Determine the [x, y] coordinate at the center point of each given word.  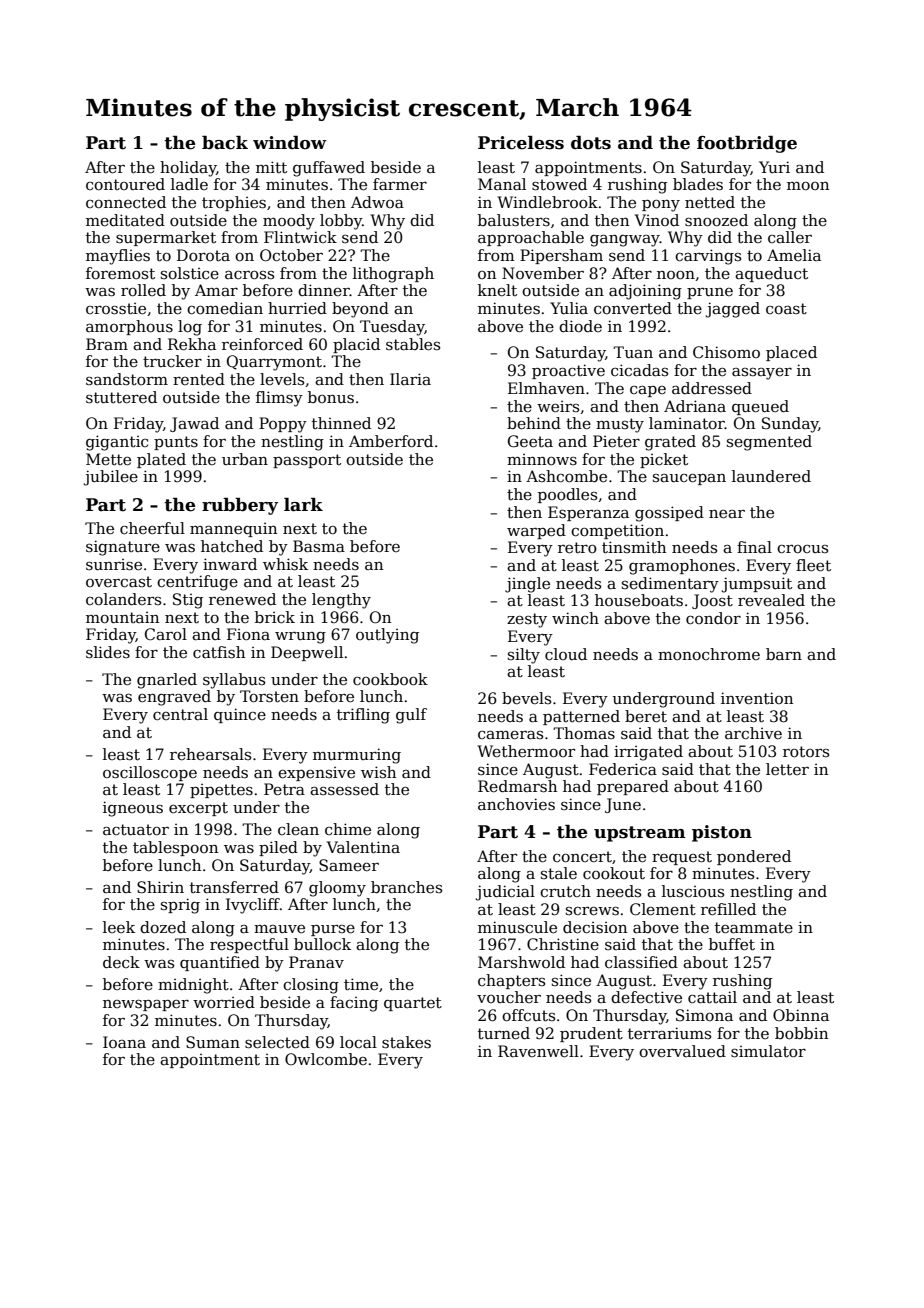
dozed [163, 927]
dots [591, 143]
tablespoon [175, 848]
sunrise [114, 565]
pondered [754, 857]
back [225, 143]
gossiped [669, 514]
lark [303, 505]
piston [722, 833]
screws [592, 911]
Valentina [363, 847]
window [289, 143]
